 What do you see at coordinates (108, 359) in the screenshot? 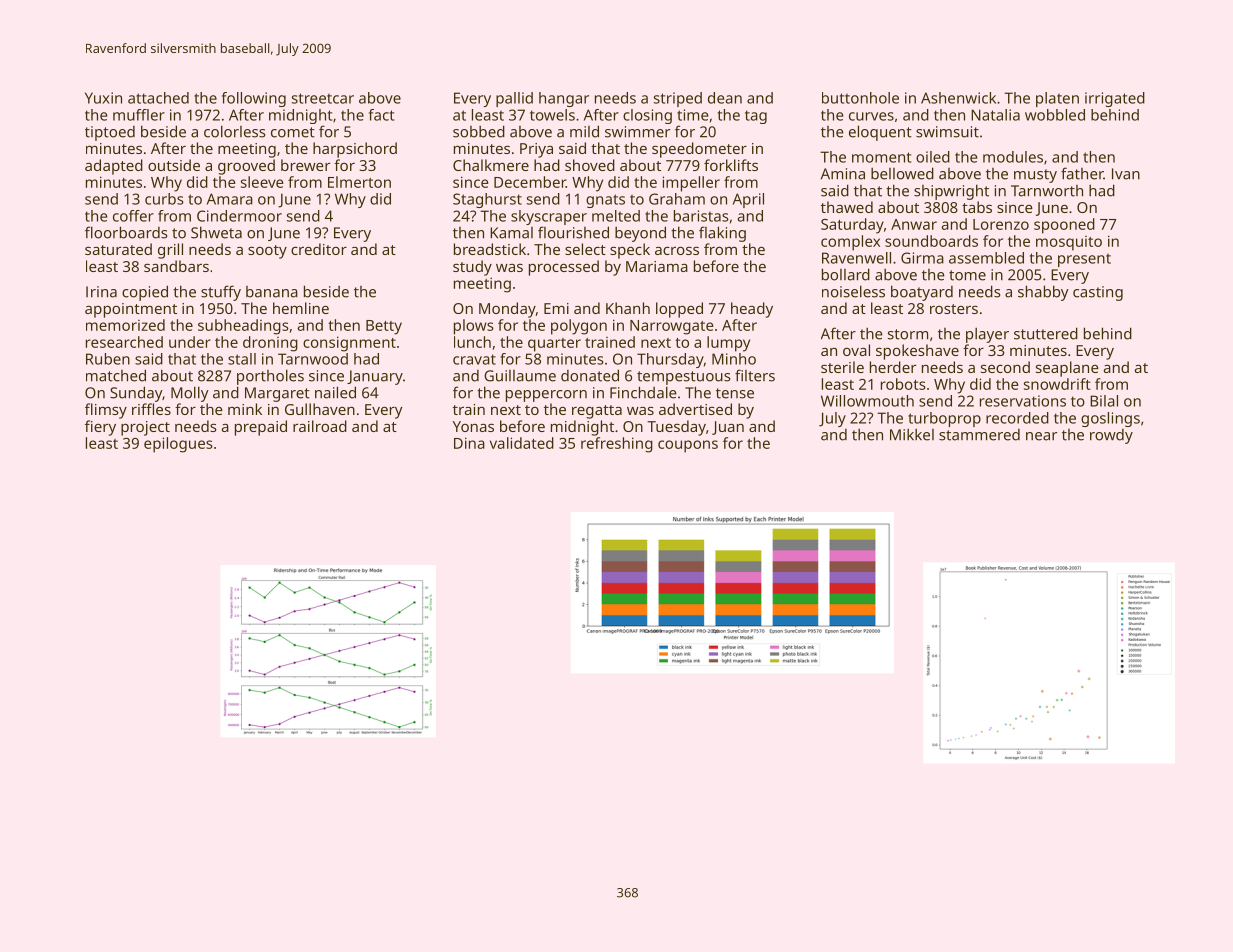
I see `Ruben` at bounding box center [108, 359].
